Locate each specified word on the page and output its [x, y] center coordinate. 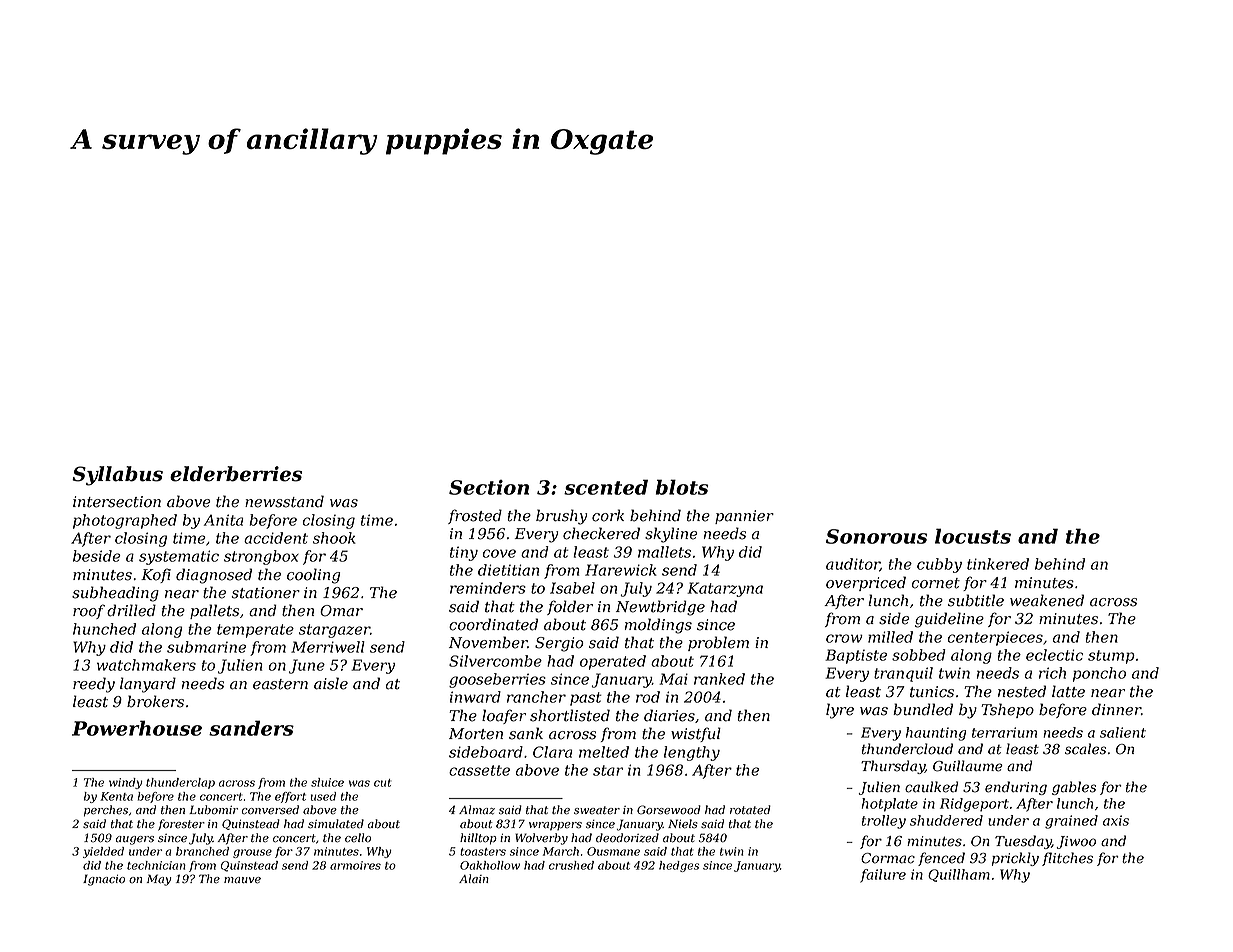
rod [648, 697]
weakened [1047, 600]
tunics [932, 692]
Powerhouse [137, 728]
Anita [224, 520]
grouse [252, 853]
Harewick [621, 570]
